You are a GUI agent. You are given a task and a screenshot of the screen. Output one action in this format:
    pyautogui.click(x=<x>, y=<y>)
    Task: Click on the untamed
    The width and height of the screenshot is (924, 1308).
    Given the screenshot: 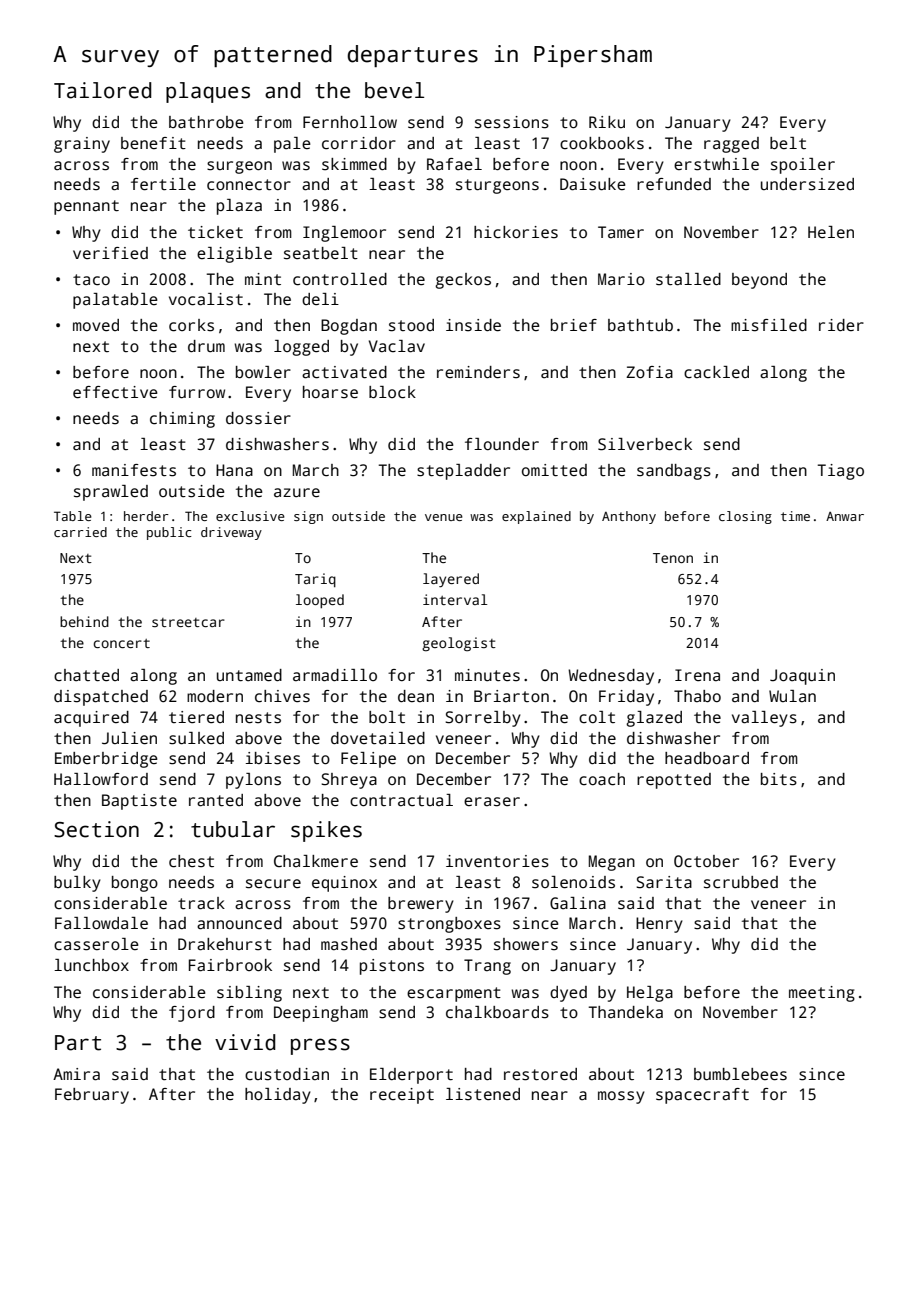 What is the action you would take?
    pyautogui.click(x=249, y=675)
